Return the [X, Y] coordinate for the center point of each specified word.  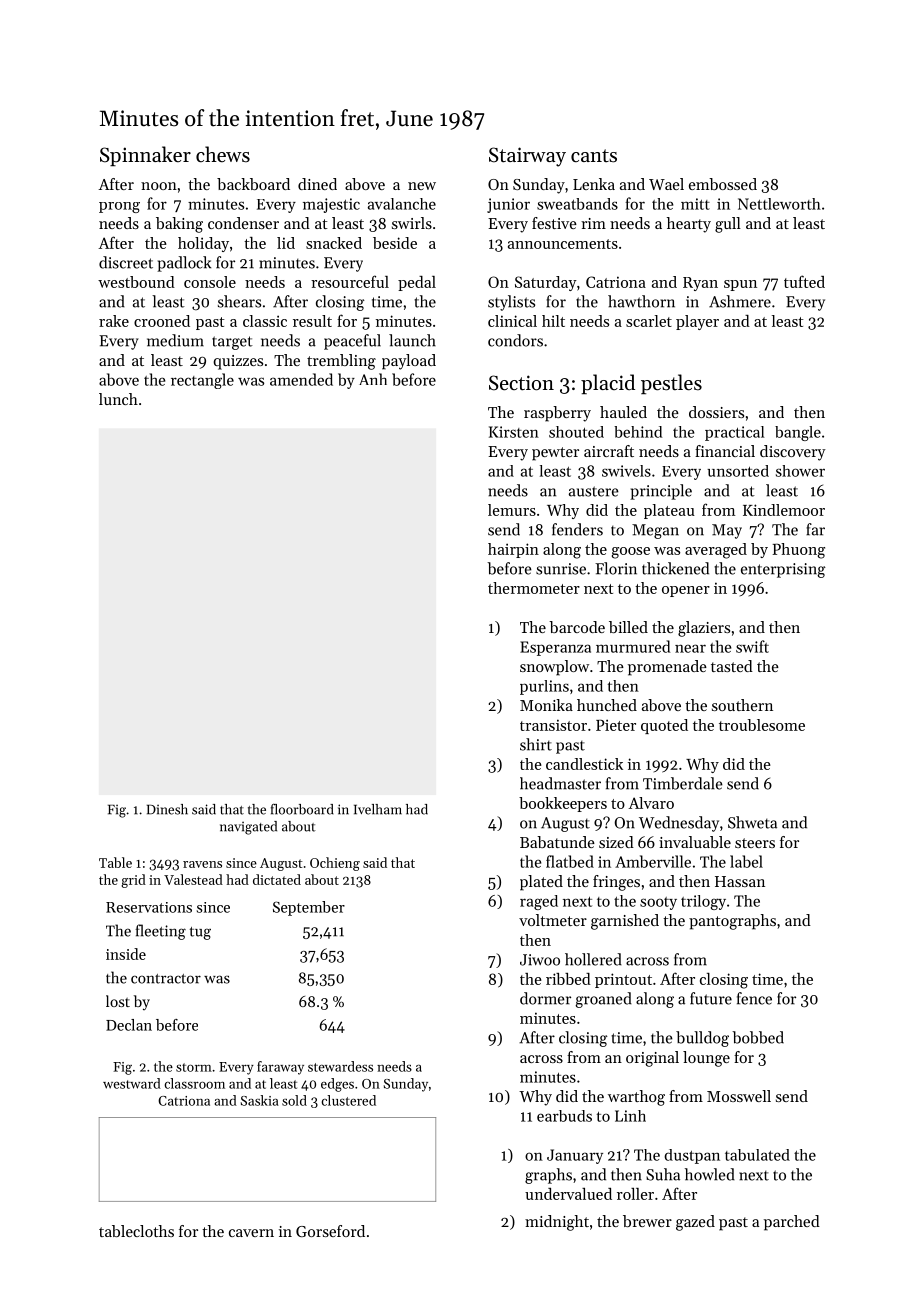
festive [554, 223]
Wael [666, 184]
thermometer [534, 588]
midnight [557, 1223]
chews [223, 154]
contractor [166, 979]
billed [628, 627]
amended [301, 379]
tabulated [757, 1155]
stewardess [340, 1066]
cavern [251, 1233]
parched [792, 1223]
